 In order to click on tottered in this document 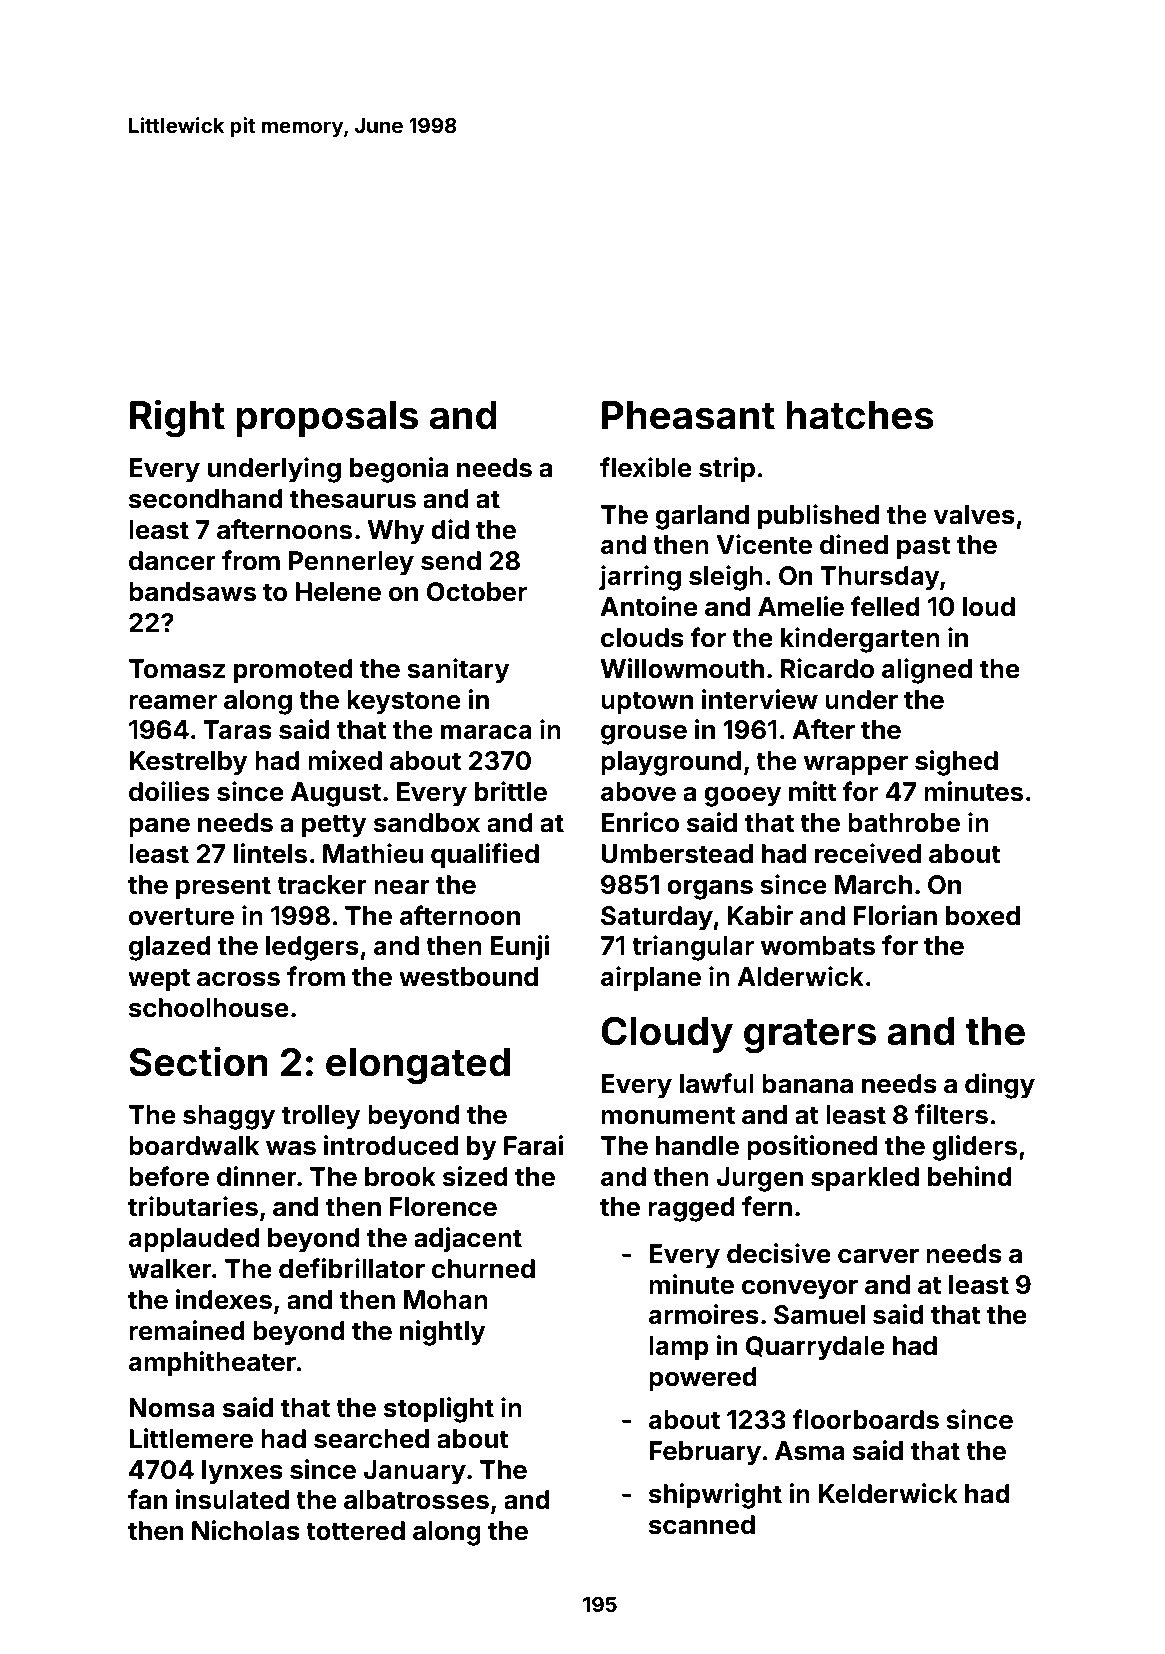, I will do `click(355, 1531)`.
